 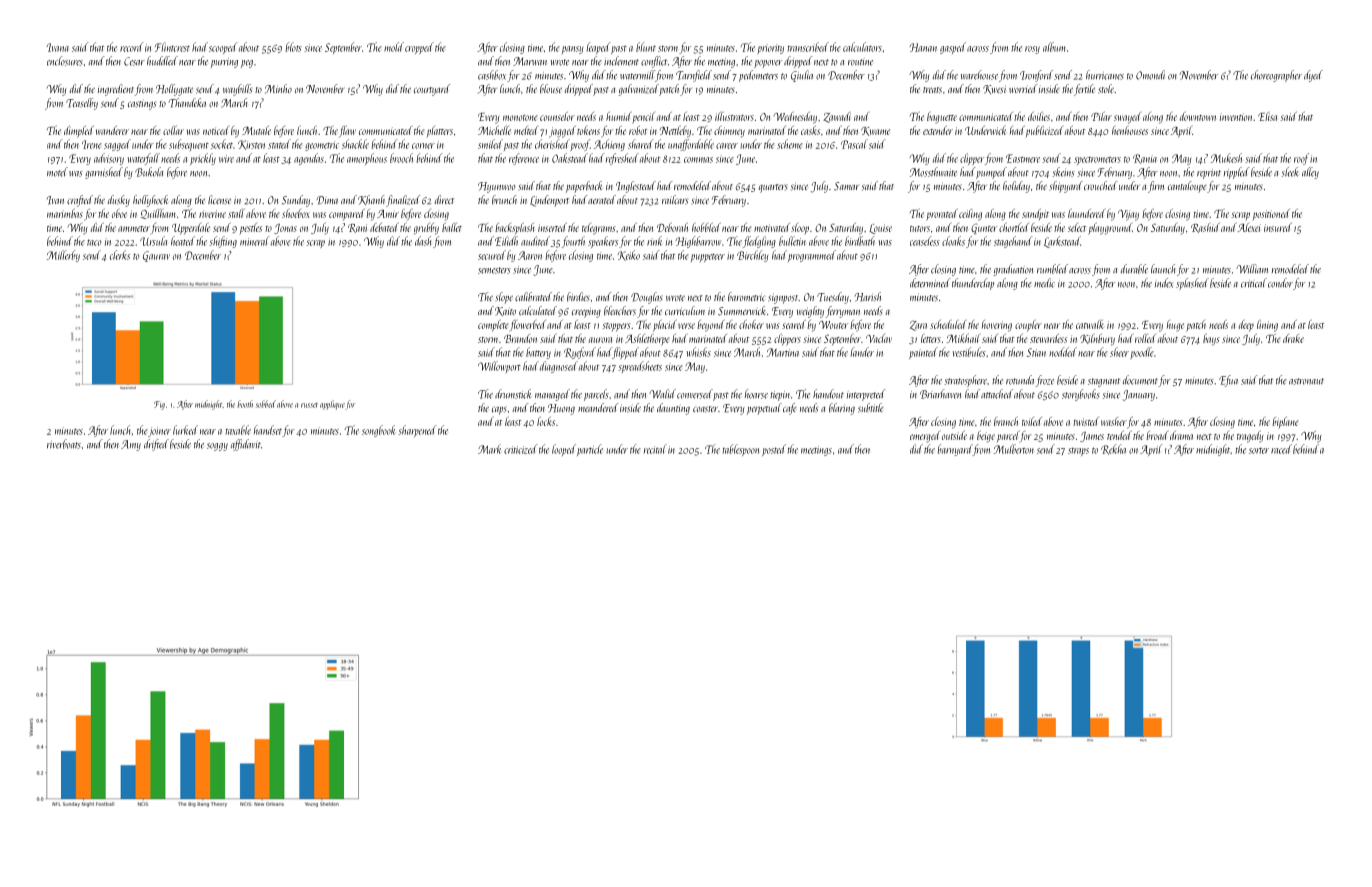 What do you see at coordinates (63, 256) in the screenshot?
I see `Millerby` at bounding box center [63, 256].
